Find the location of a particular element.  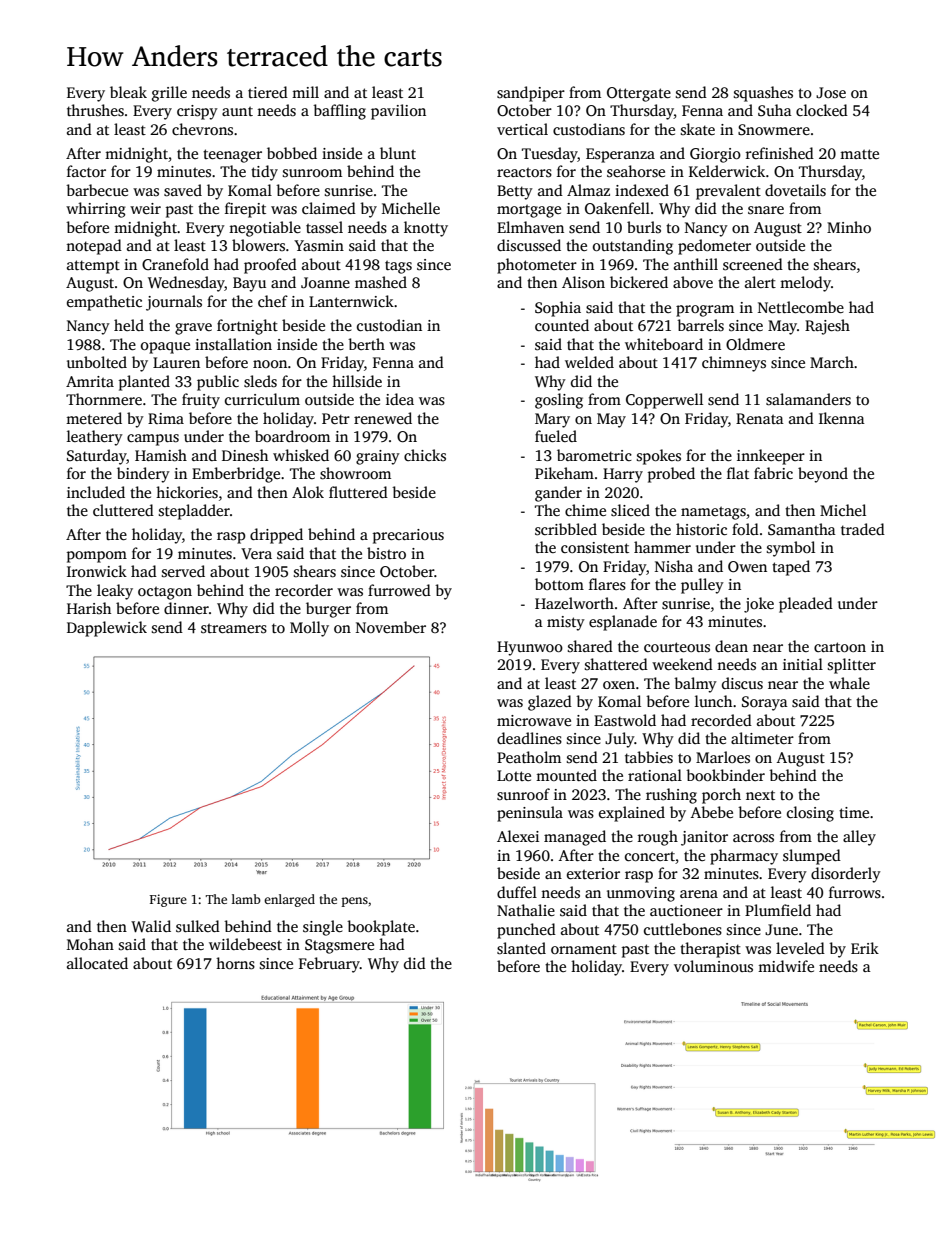

Walid is located at coordinates (151, 926).
